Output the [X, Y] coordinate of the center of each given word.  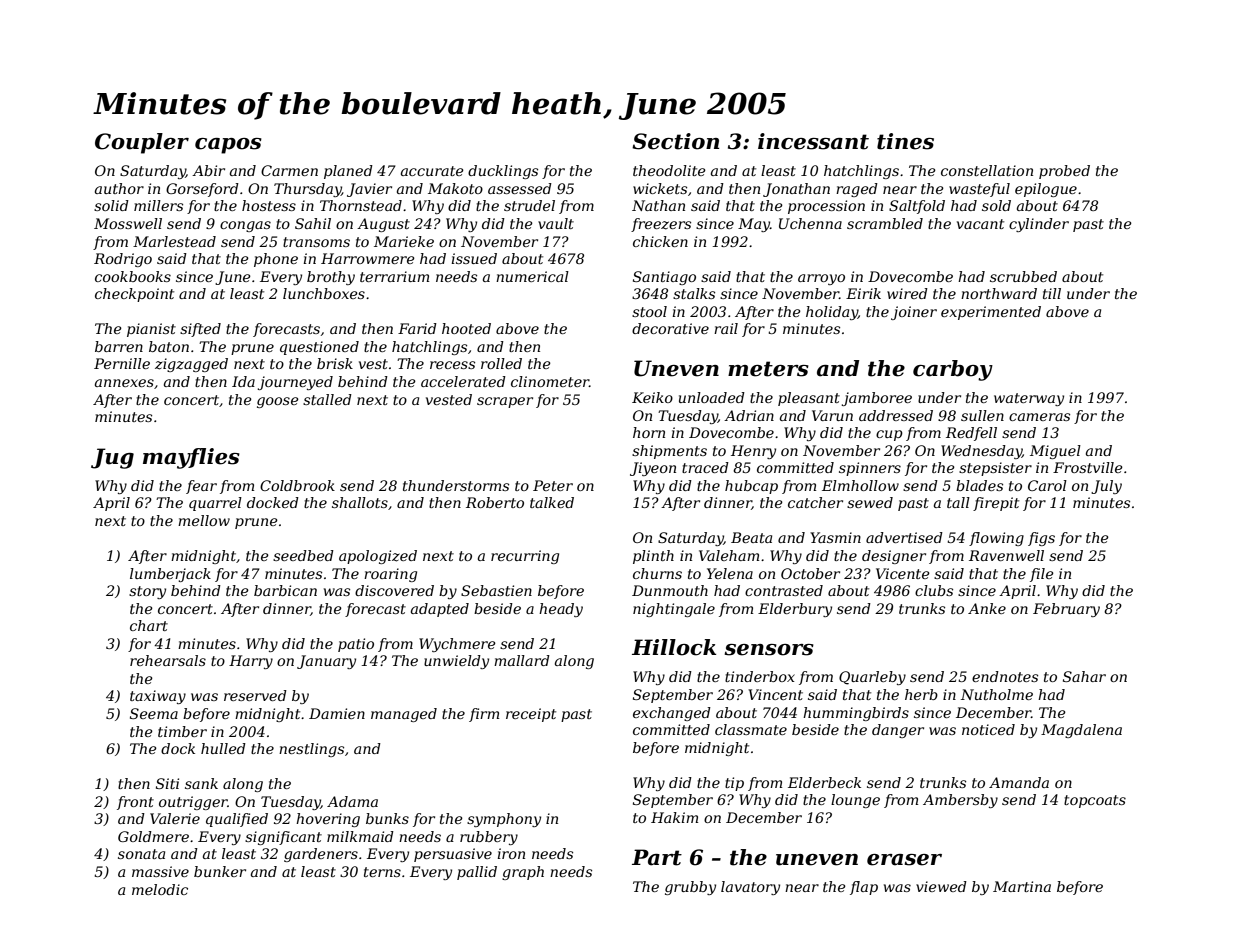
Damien [337, 713]
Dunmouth [670, 590]
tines [905, 141]
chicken [660, 241]
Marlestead [174, 241]
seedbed [303, 555]
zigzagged [191, 365]
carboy [953, 370]
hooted [466, 328]
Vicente [903, 573]
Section [675, 141]
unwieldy [456, 662]
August [383, 225]
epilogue [1046, 190]
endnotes [1005, 676]
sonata [141, 854]
